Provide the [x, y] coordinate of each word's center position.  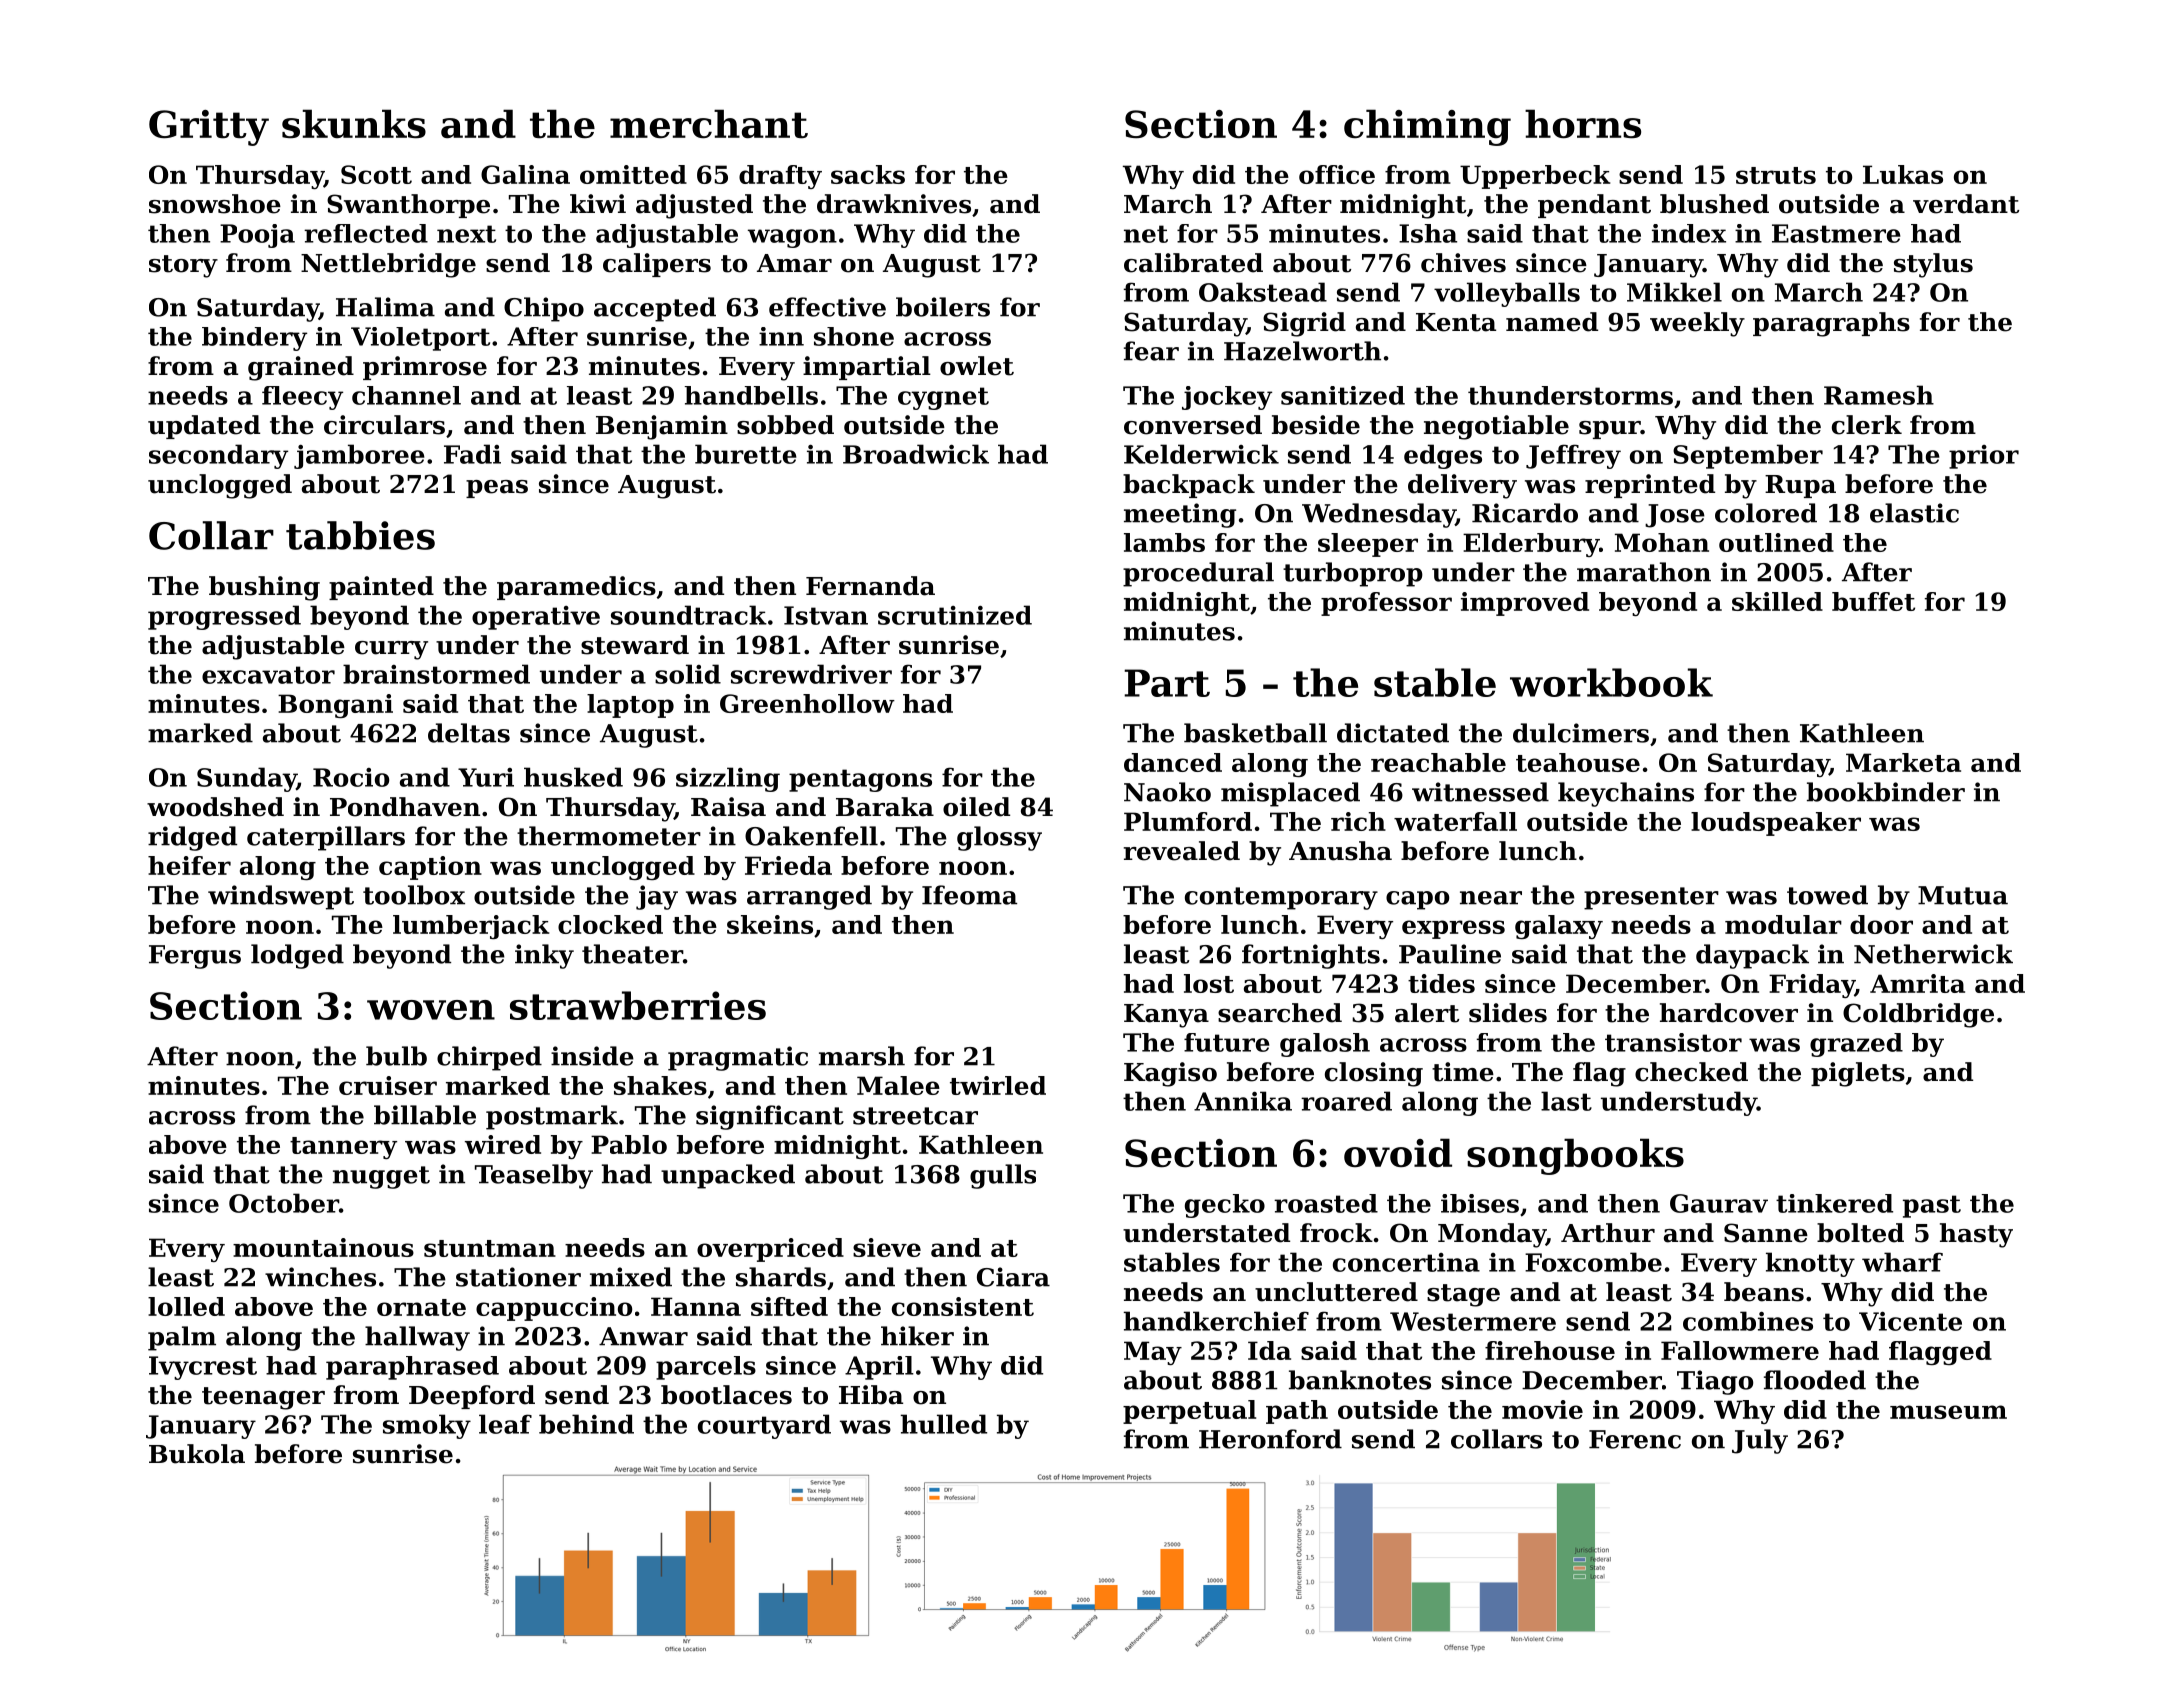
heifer [189, 865]
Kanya [1166, 1016]
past [1932, 1206]
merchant [709, 124]
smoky [427, 1426]
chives [1463, 263]
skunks [354, 124]
